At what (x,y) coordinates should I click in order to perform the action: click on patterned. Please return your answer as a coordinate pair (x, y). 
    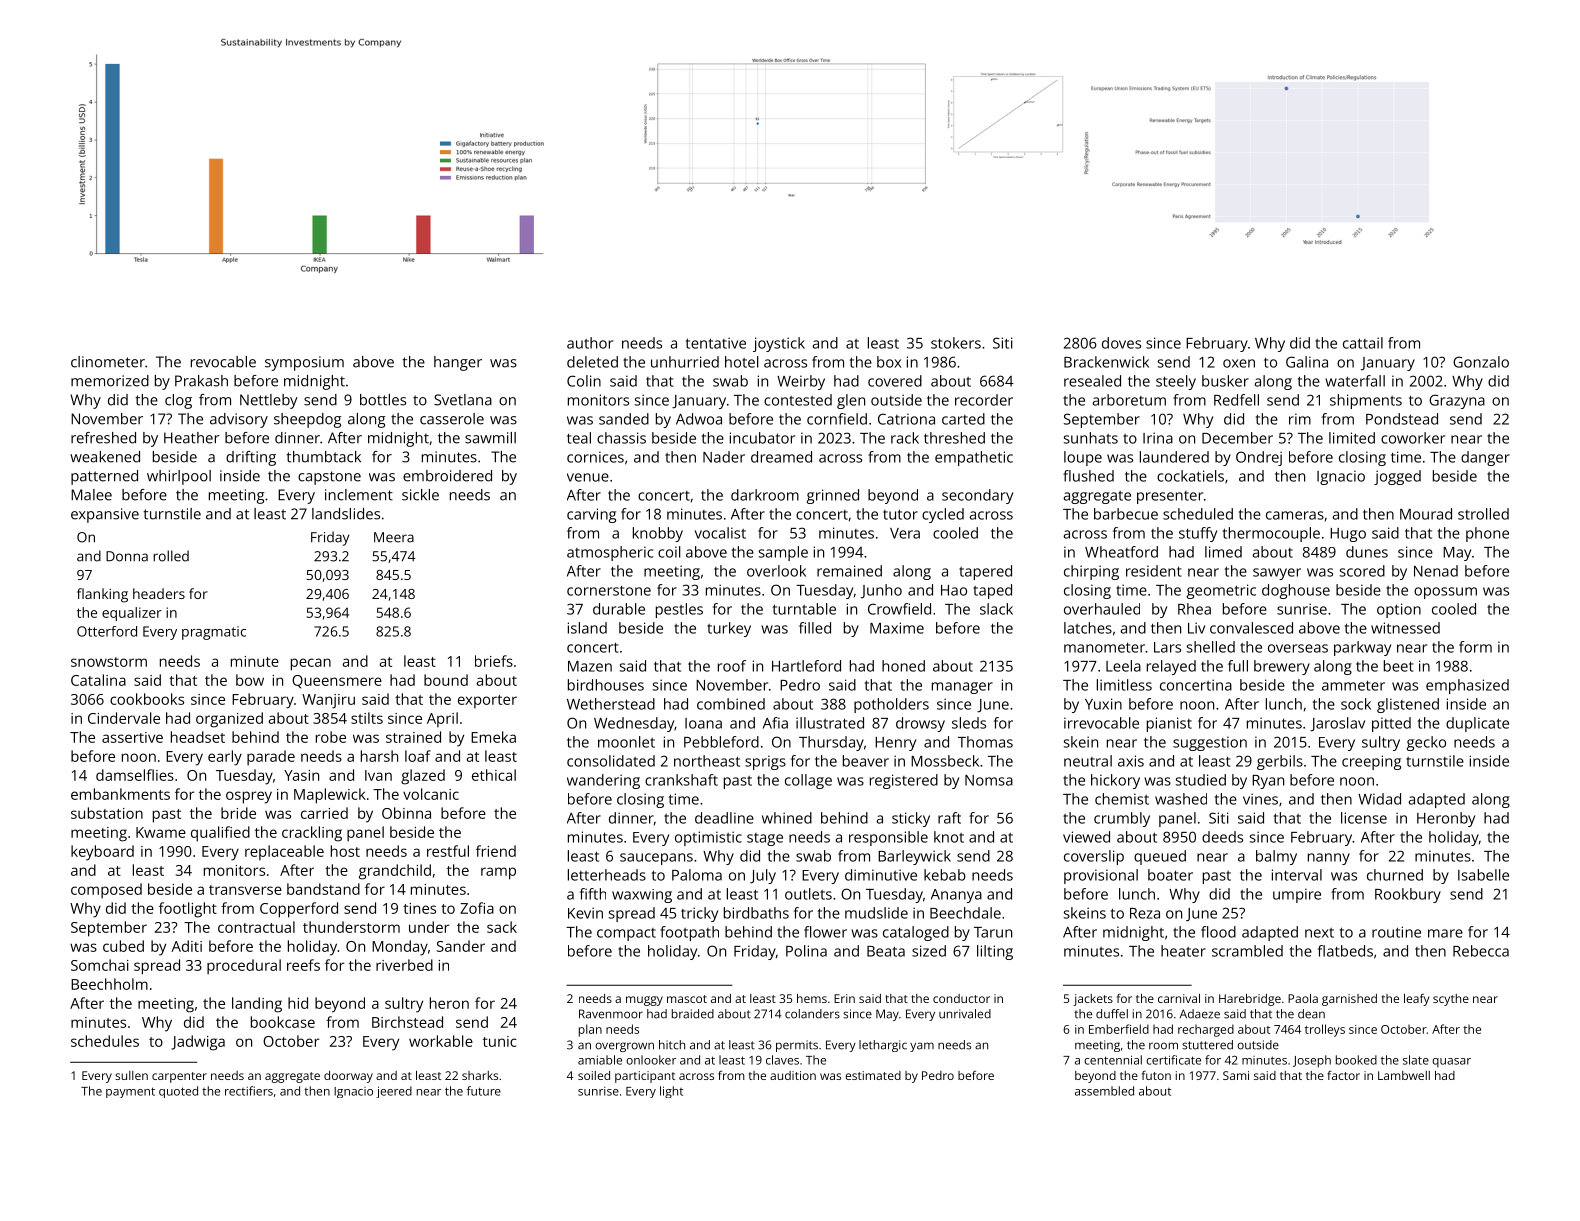
    Looking at the image, I should click on (104, 477).
